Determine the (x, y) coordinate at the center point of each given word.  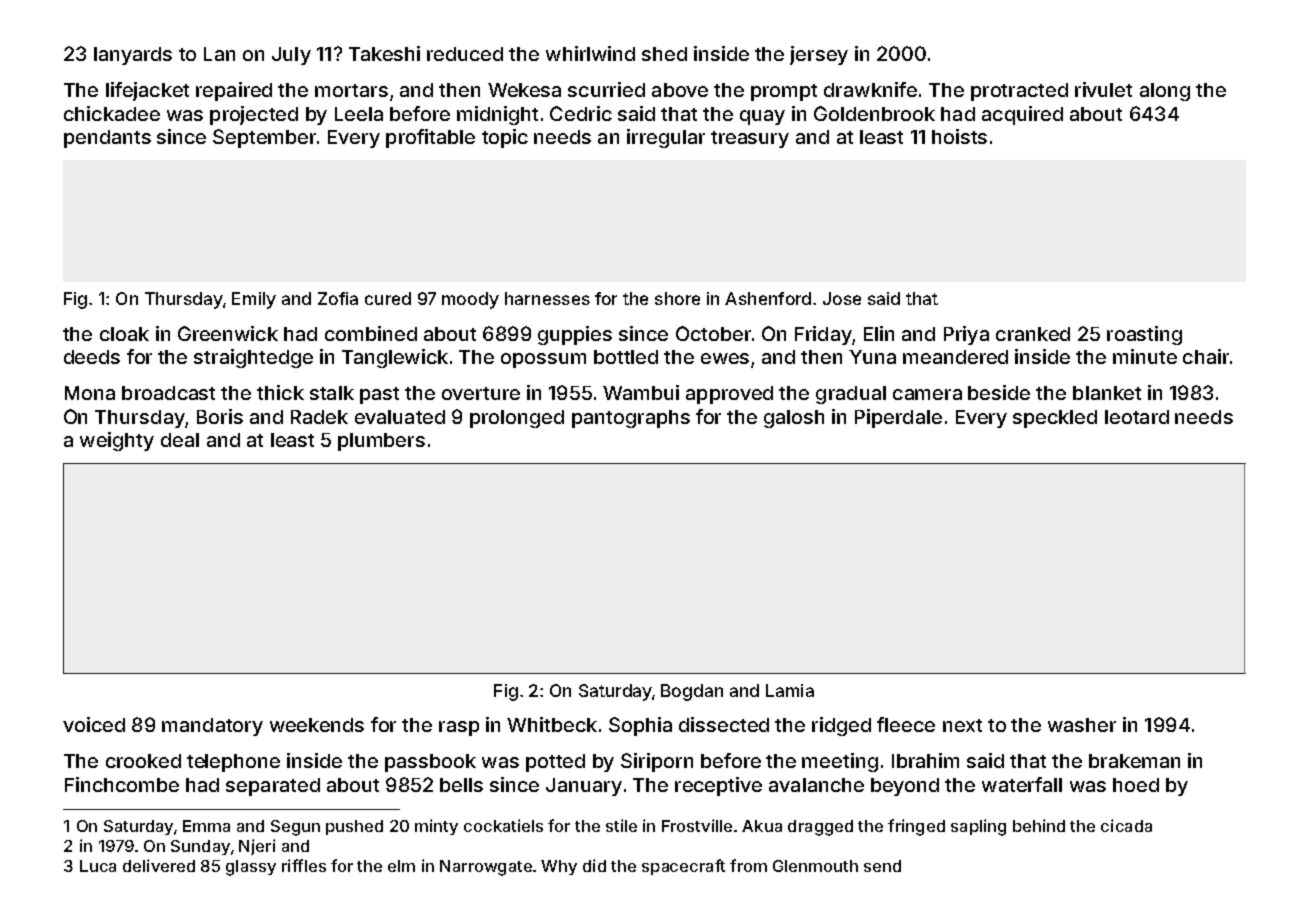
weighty (117, 441)
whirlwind (590, 53)
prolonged (517, 419)
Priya (966, 335)
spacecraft (683, 867)
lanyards (133, 56)
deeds (92, 357)
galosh (794, 419)
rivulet (1103, 89)
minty (436, 827)
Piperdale (898, 418)
